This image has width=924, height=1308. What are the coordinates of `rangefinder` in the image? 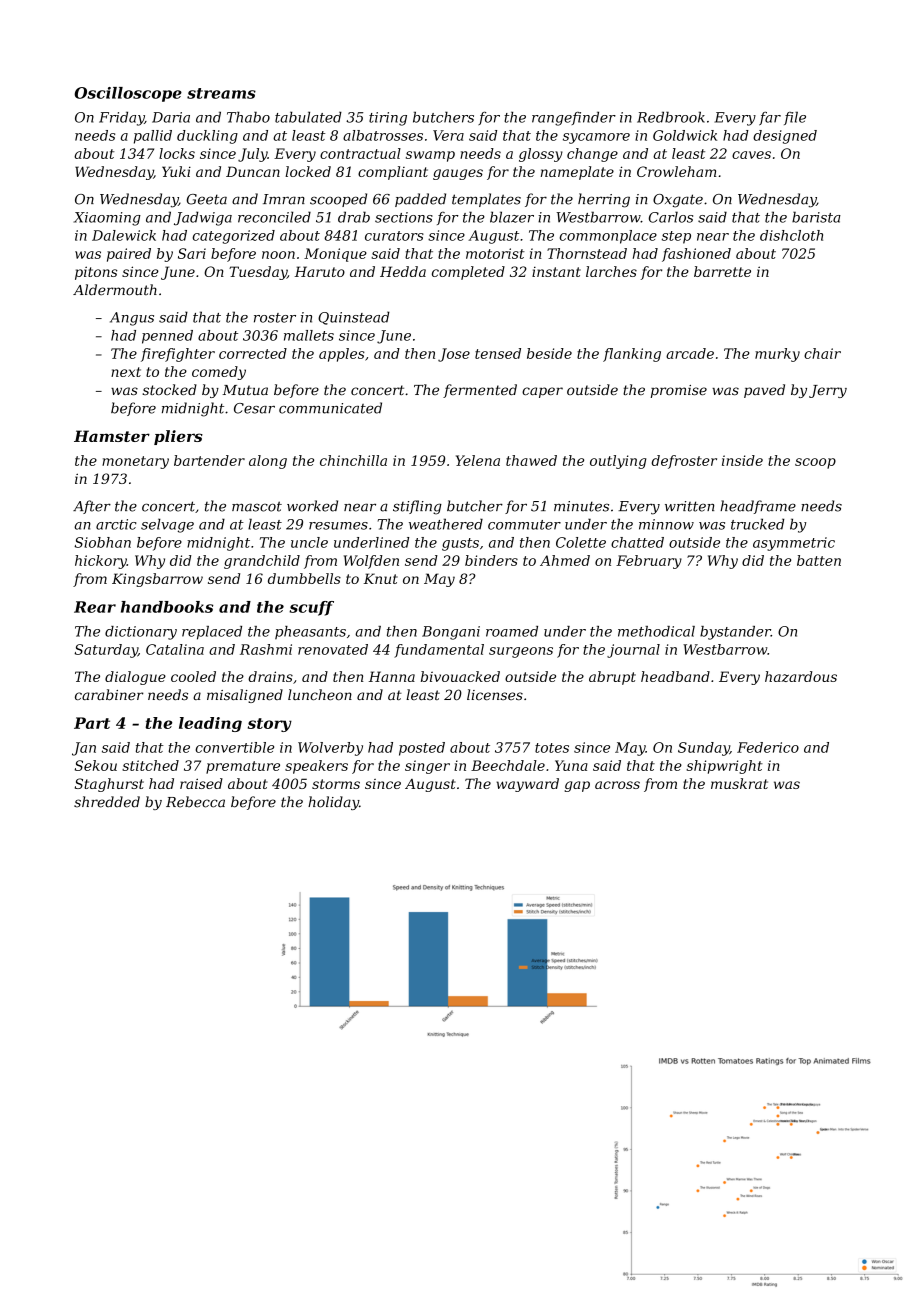 It's located at (574, 119).
